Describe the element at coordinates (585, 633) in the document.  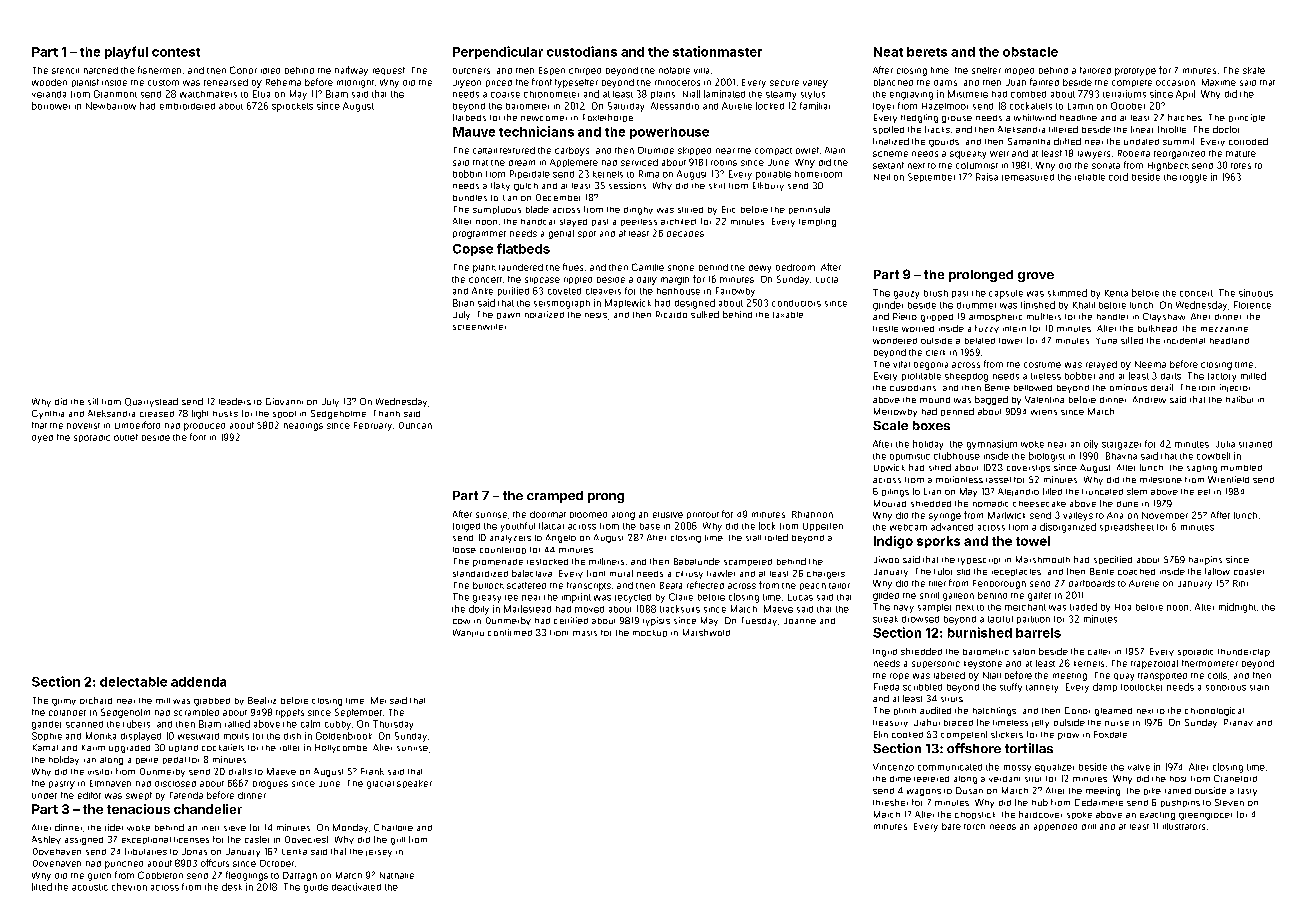
I see `masts` at that location.
